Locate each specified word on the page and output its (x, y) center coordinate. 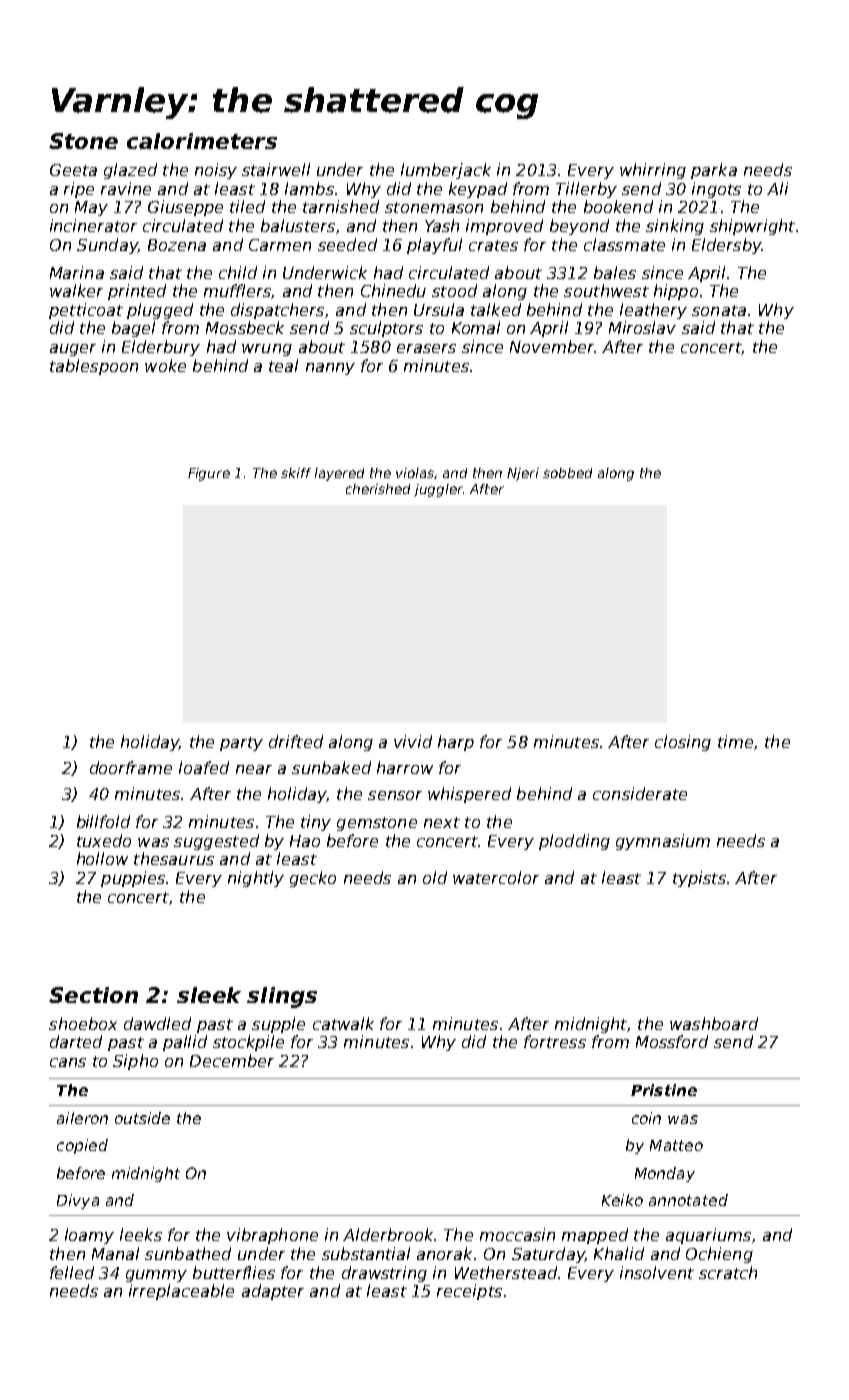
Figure (209, 474)
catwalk (343, 1023)
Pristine (664, 1090)
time (735, 741)
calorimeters (202, 141)
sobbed (567, 473)
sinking (675, 227)
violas (415, 473)
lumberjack (446, 171)
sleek (209, 995)
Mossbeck (245, 327)
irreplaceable (181, 1292)
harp (456, 743)
